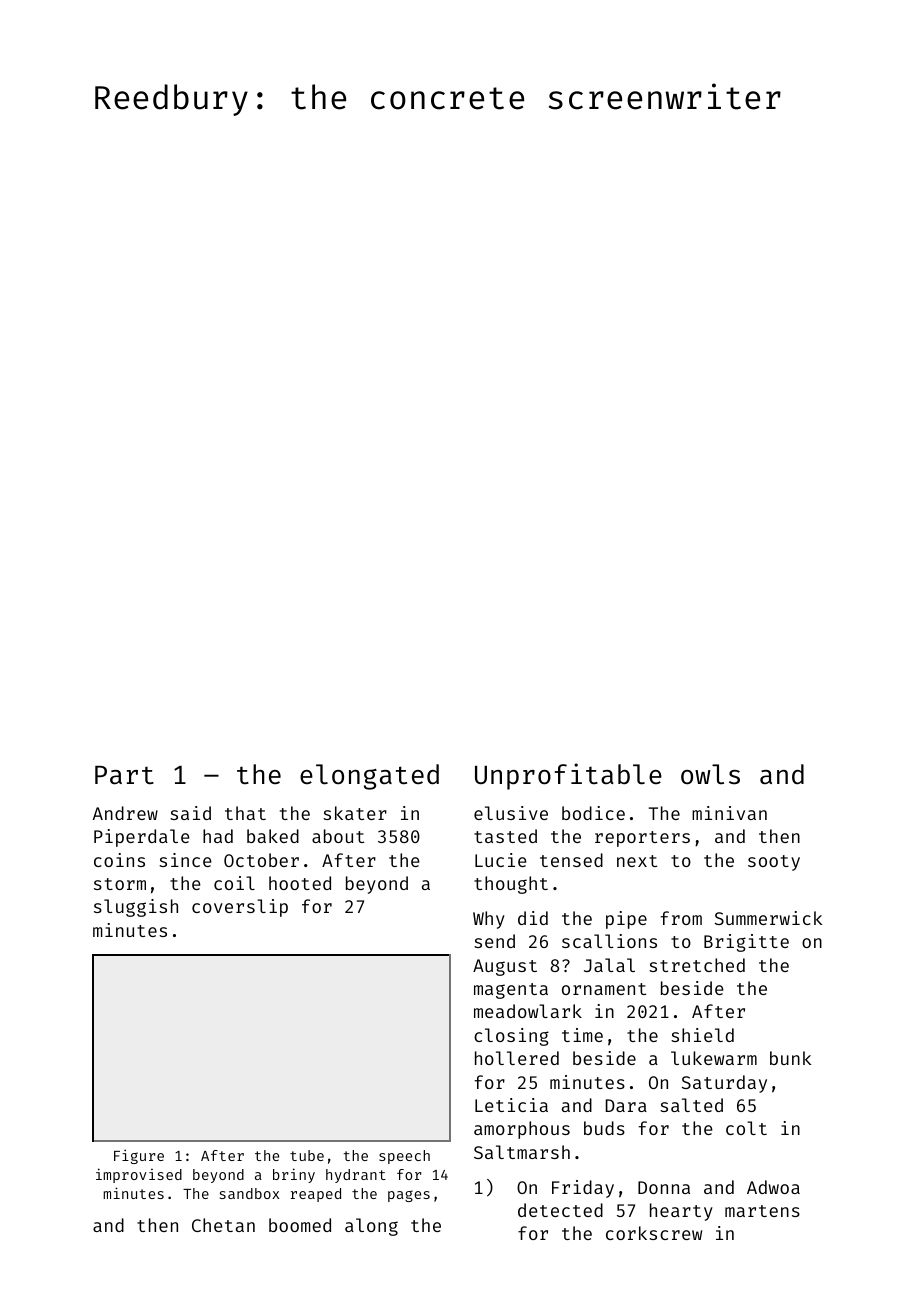 The width and height of the screenshot is (924, 1308). Describe the element at coordinates (294, 1175) in the screenshot. I see `briny` at that location.
